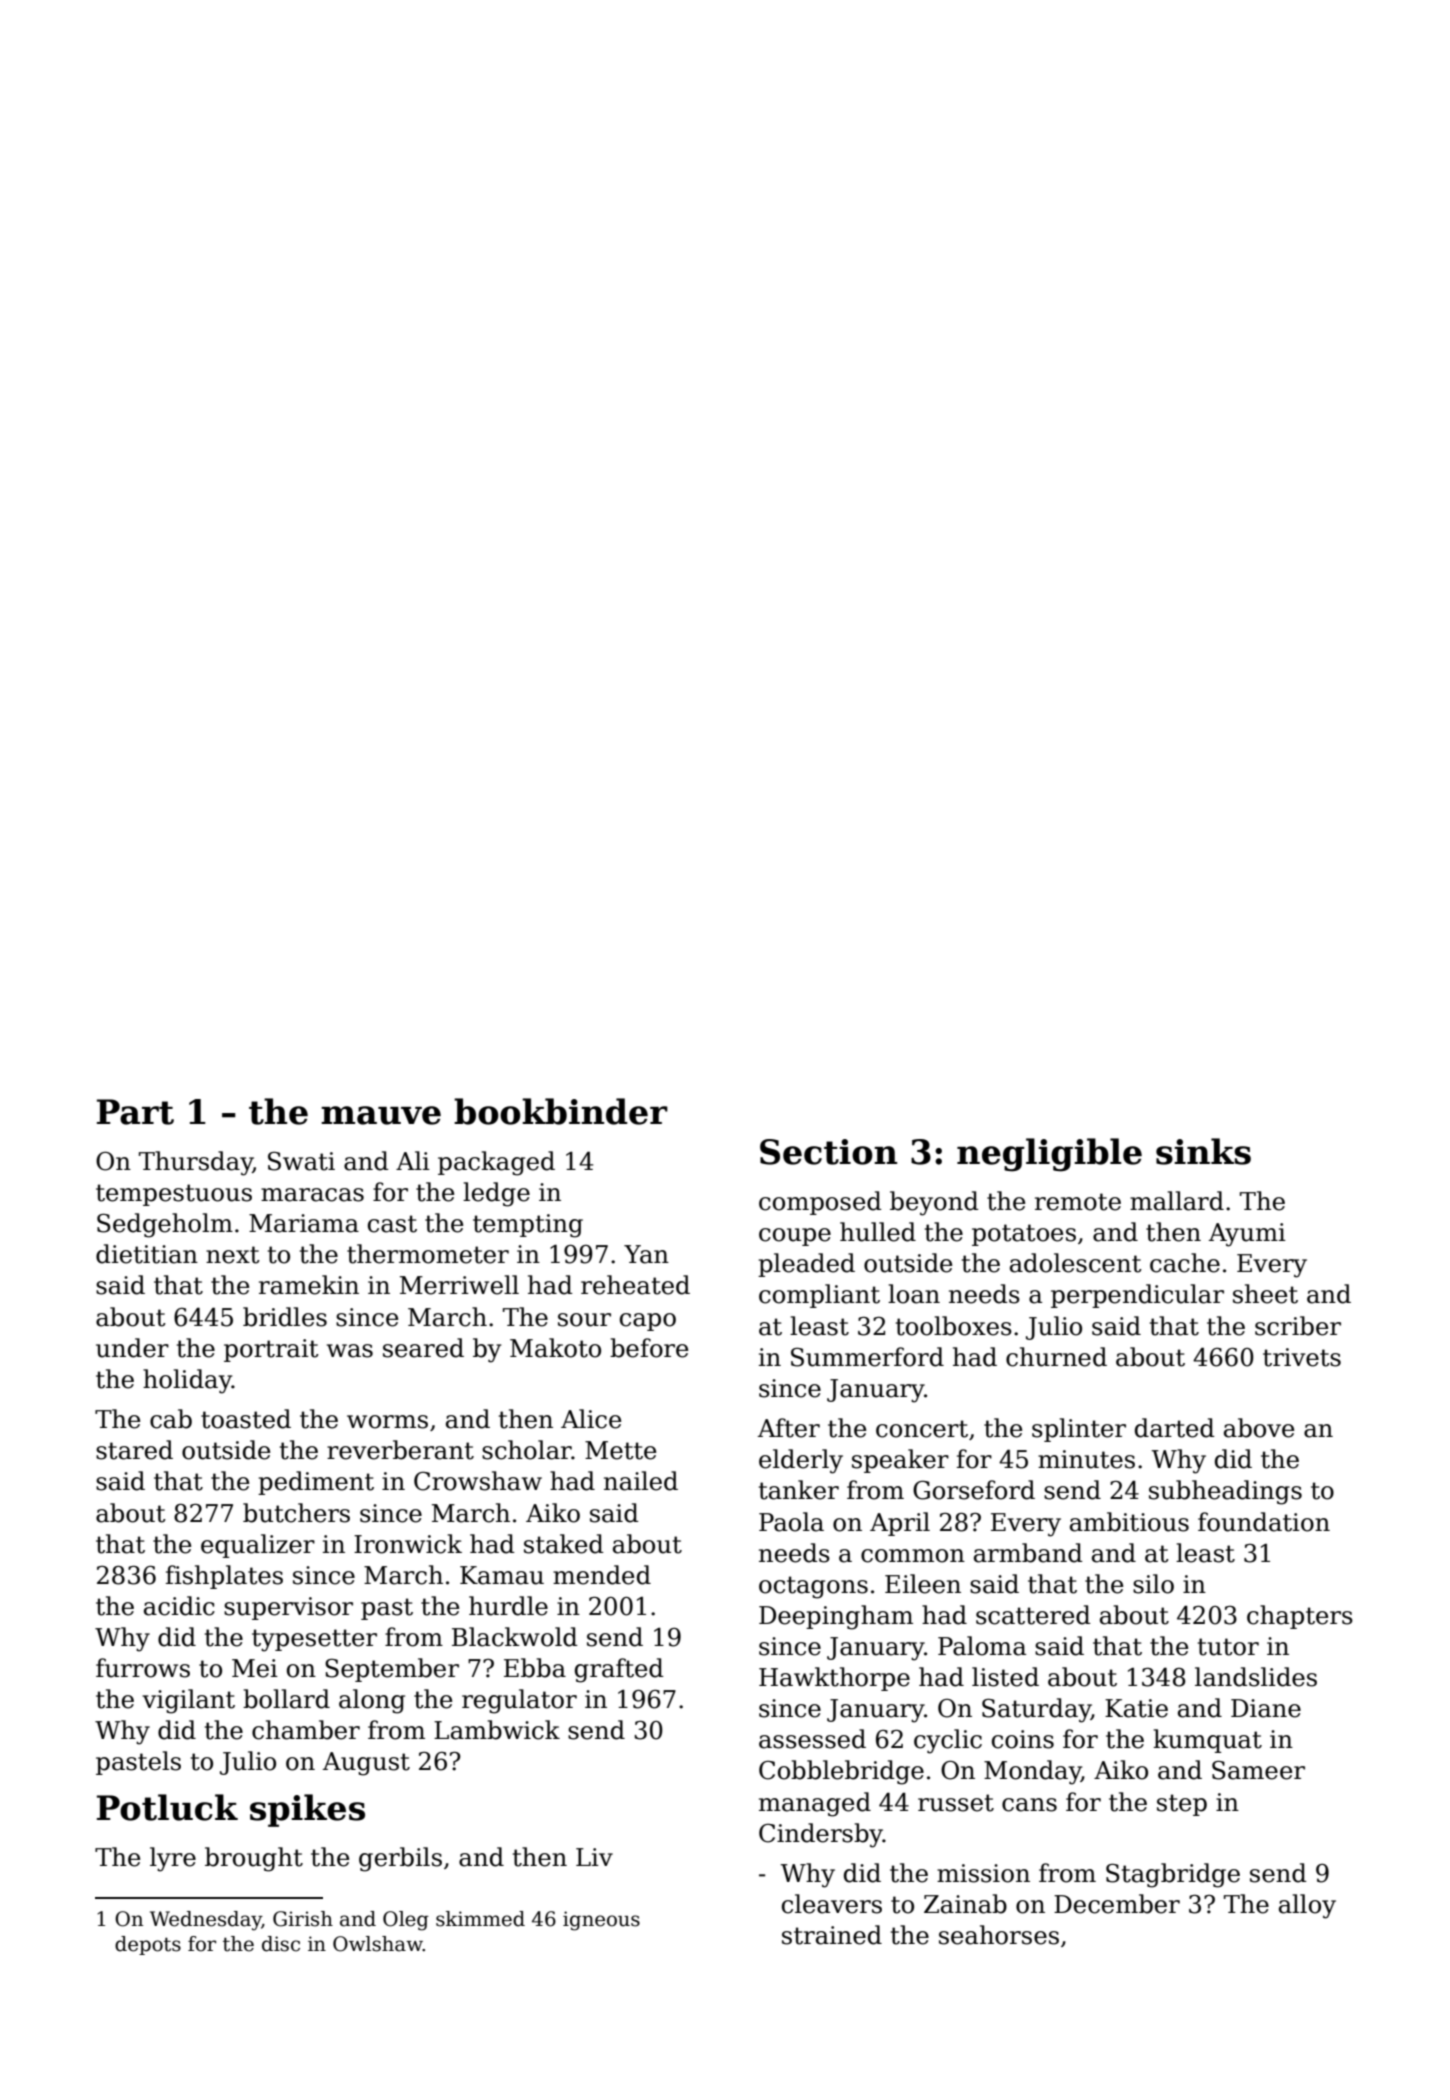  Describe the element at coordinates (206, 1921) in the document. I see `Wednesday` at that location.
